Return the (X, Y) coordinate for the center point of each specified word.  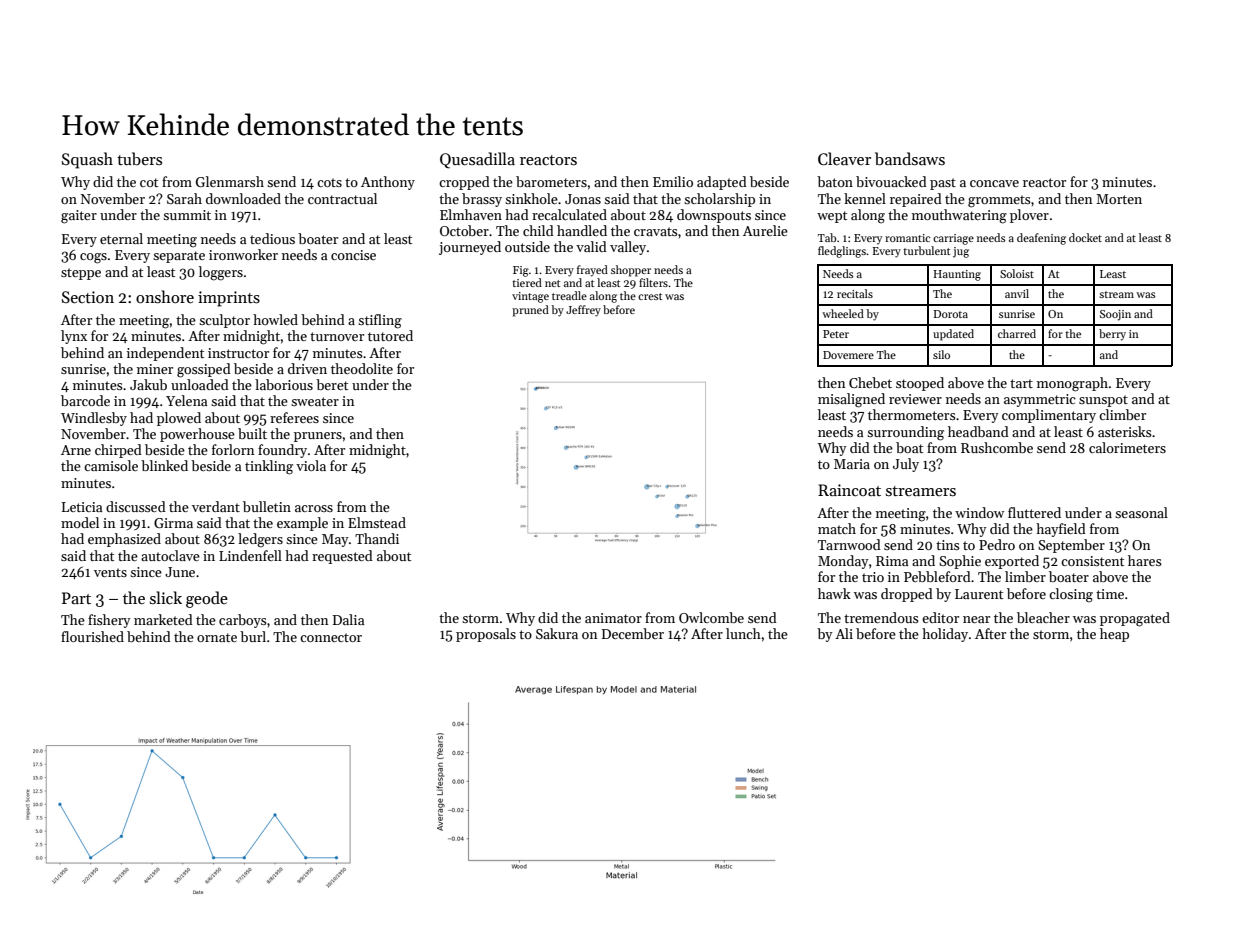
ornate (217, 637)
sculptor (224, 321)
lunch (743, 633)
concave (994, 183)
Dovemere (848, 355)
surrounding (905, 433)
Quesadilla (477, 160)
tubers (139, 159)
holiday (945, 635)
